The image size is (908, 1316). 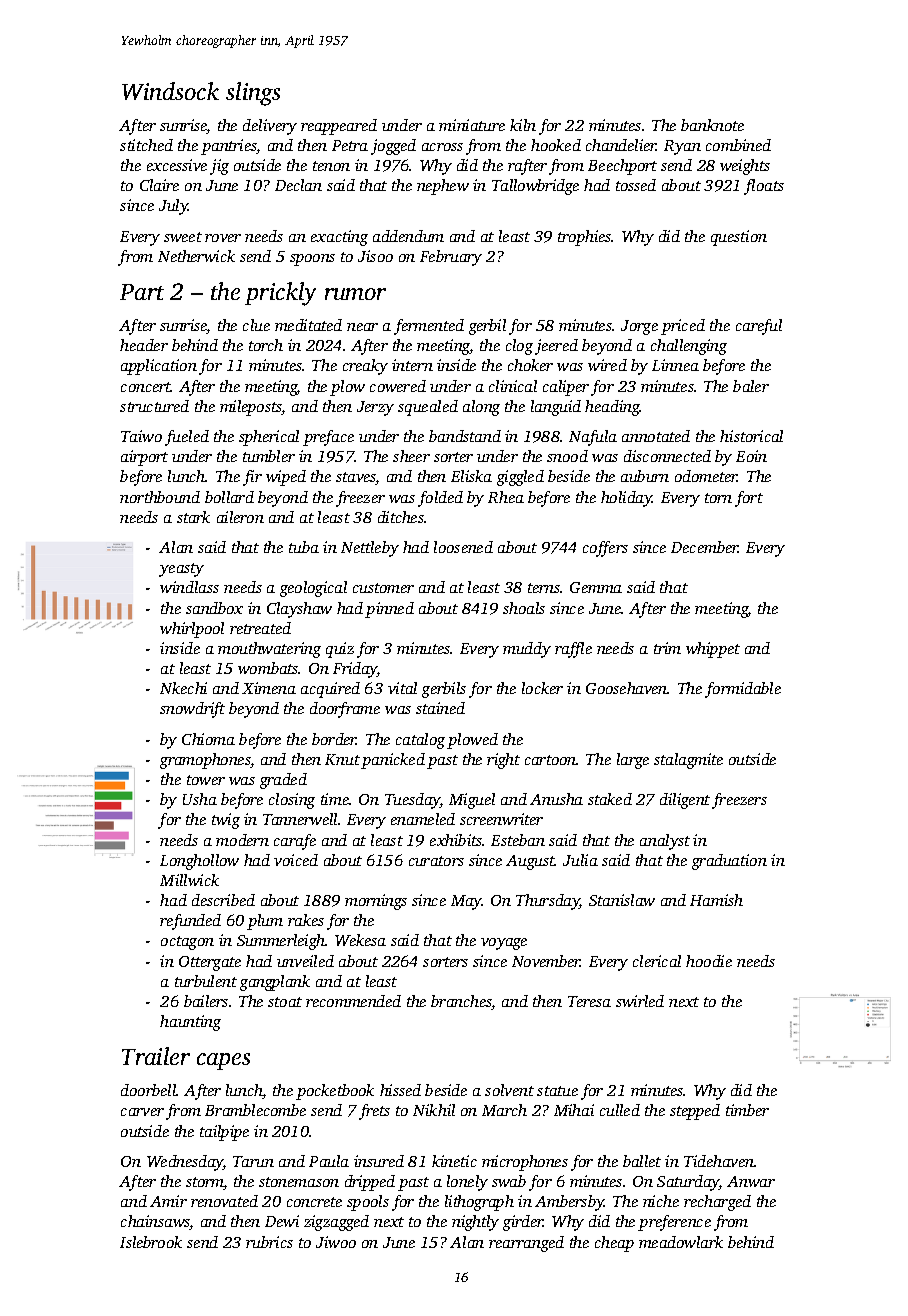 I want to click on Jisoo, so click(x=375, y=256).
